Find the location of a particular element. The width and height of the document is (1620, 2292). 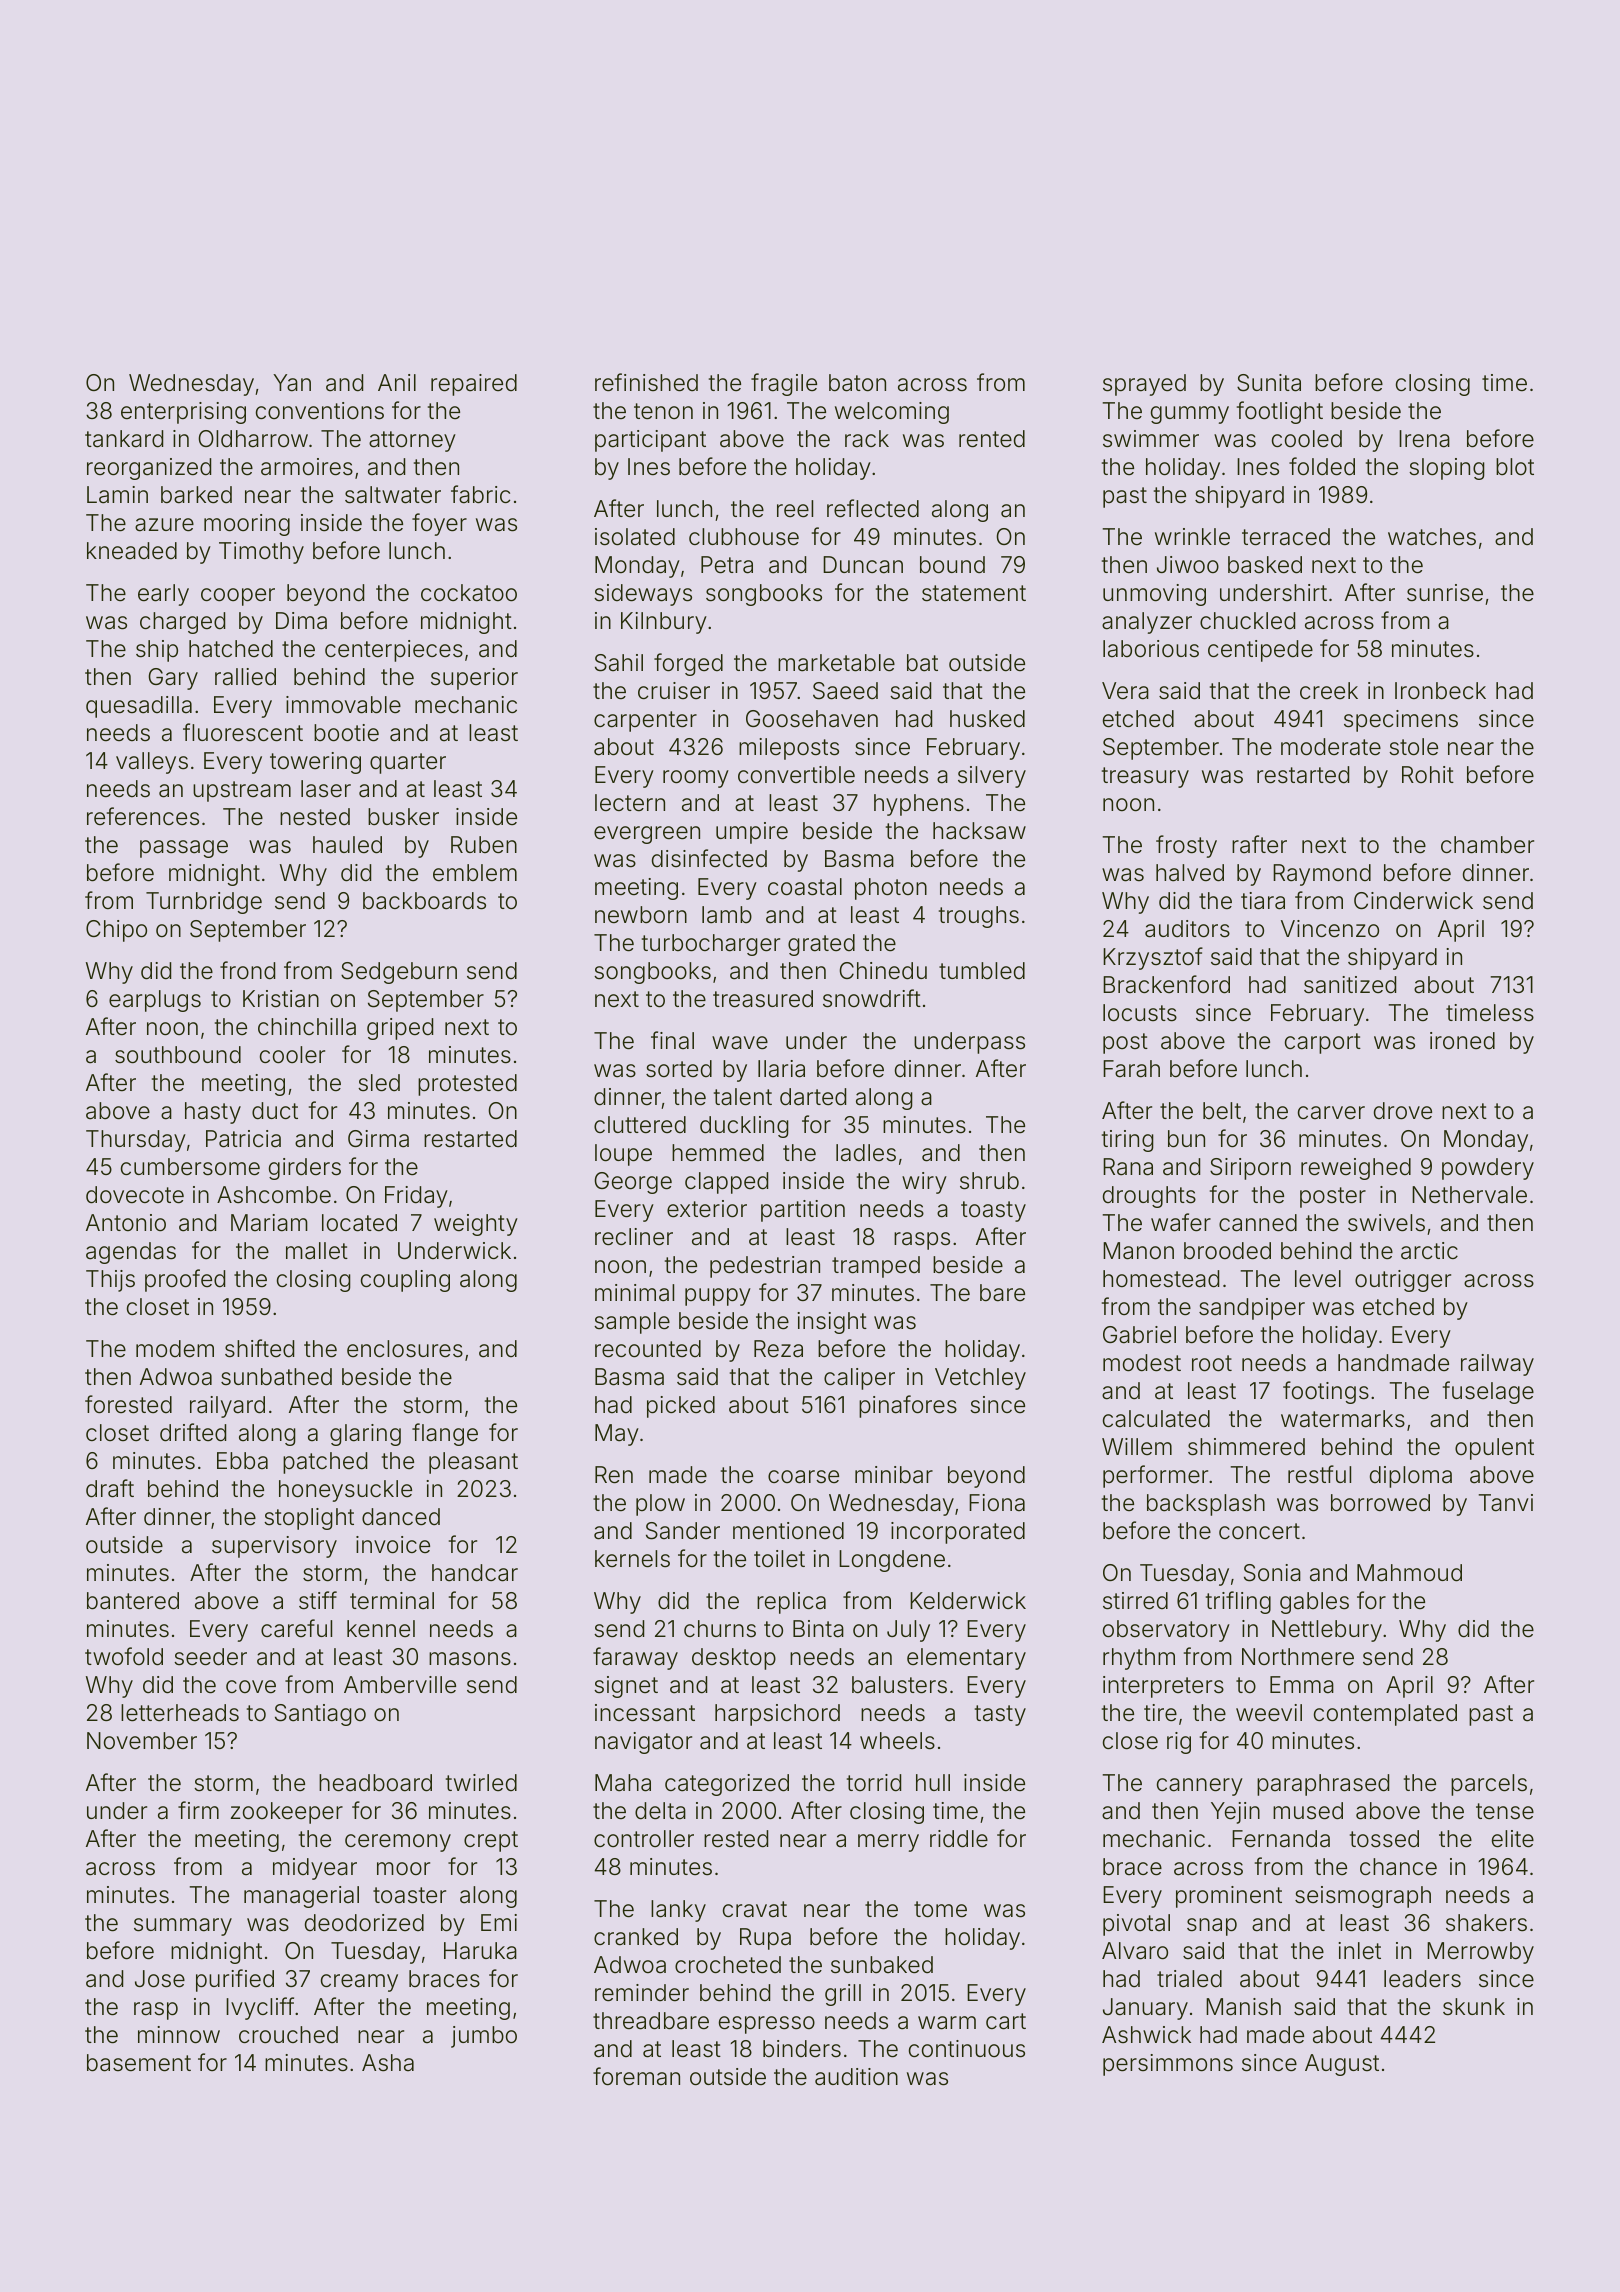

firm is located at coordinates (198, 1810).
